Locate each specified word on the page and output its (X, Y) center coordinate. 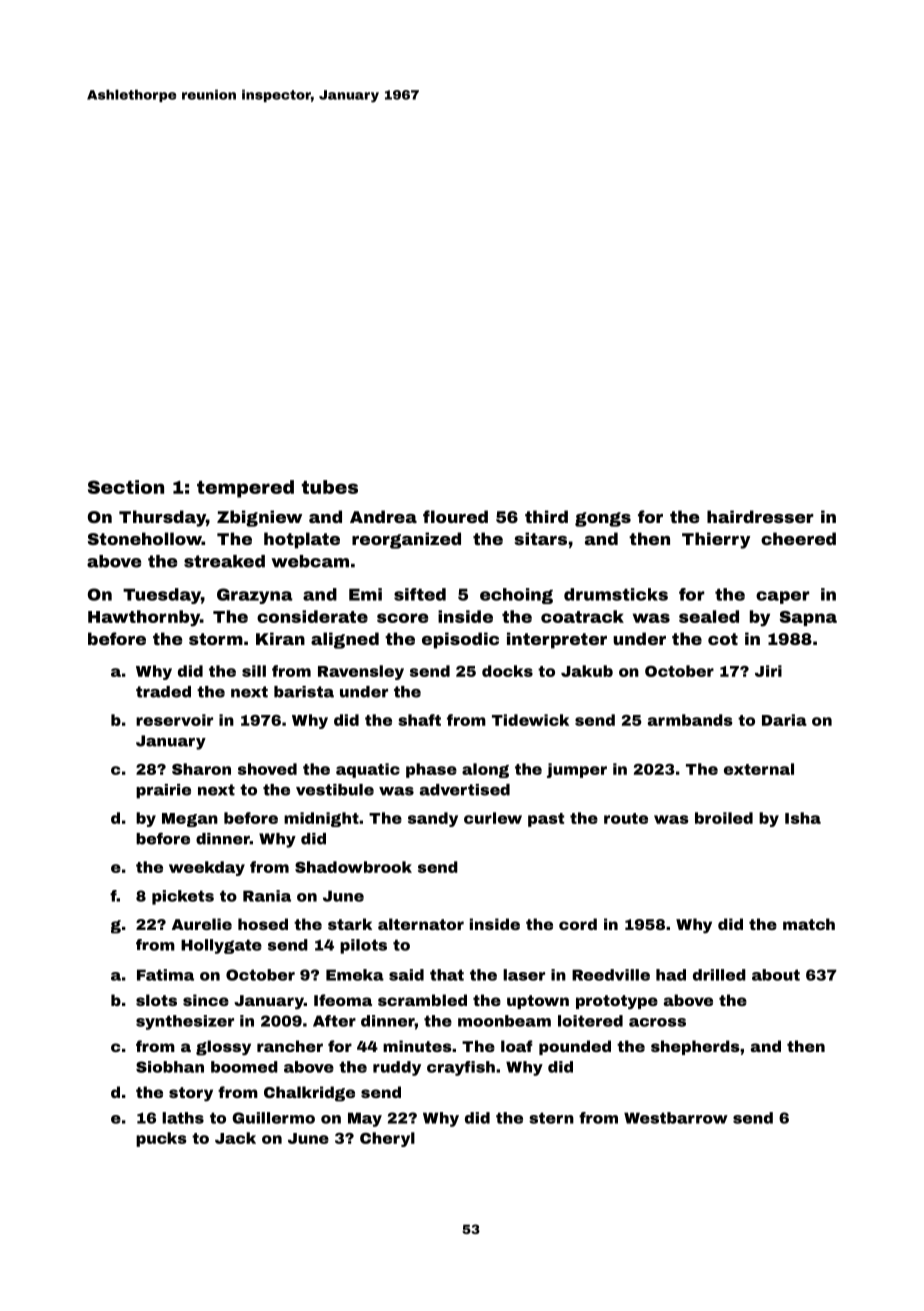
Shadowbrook (353, 867)
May (365, 1119)
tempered (245, 489)
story (191, 1094)
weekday (207, 868)
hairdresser (760, 516)
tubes (329, 487)
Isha (803, 818)
